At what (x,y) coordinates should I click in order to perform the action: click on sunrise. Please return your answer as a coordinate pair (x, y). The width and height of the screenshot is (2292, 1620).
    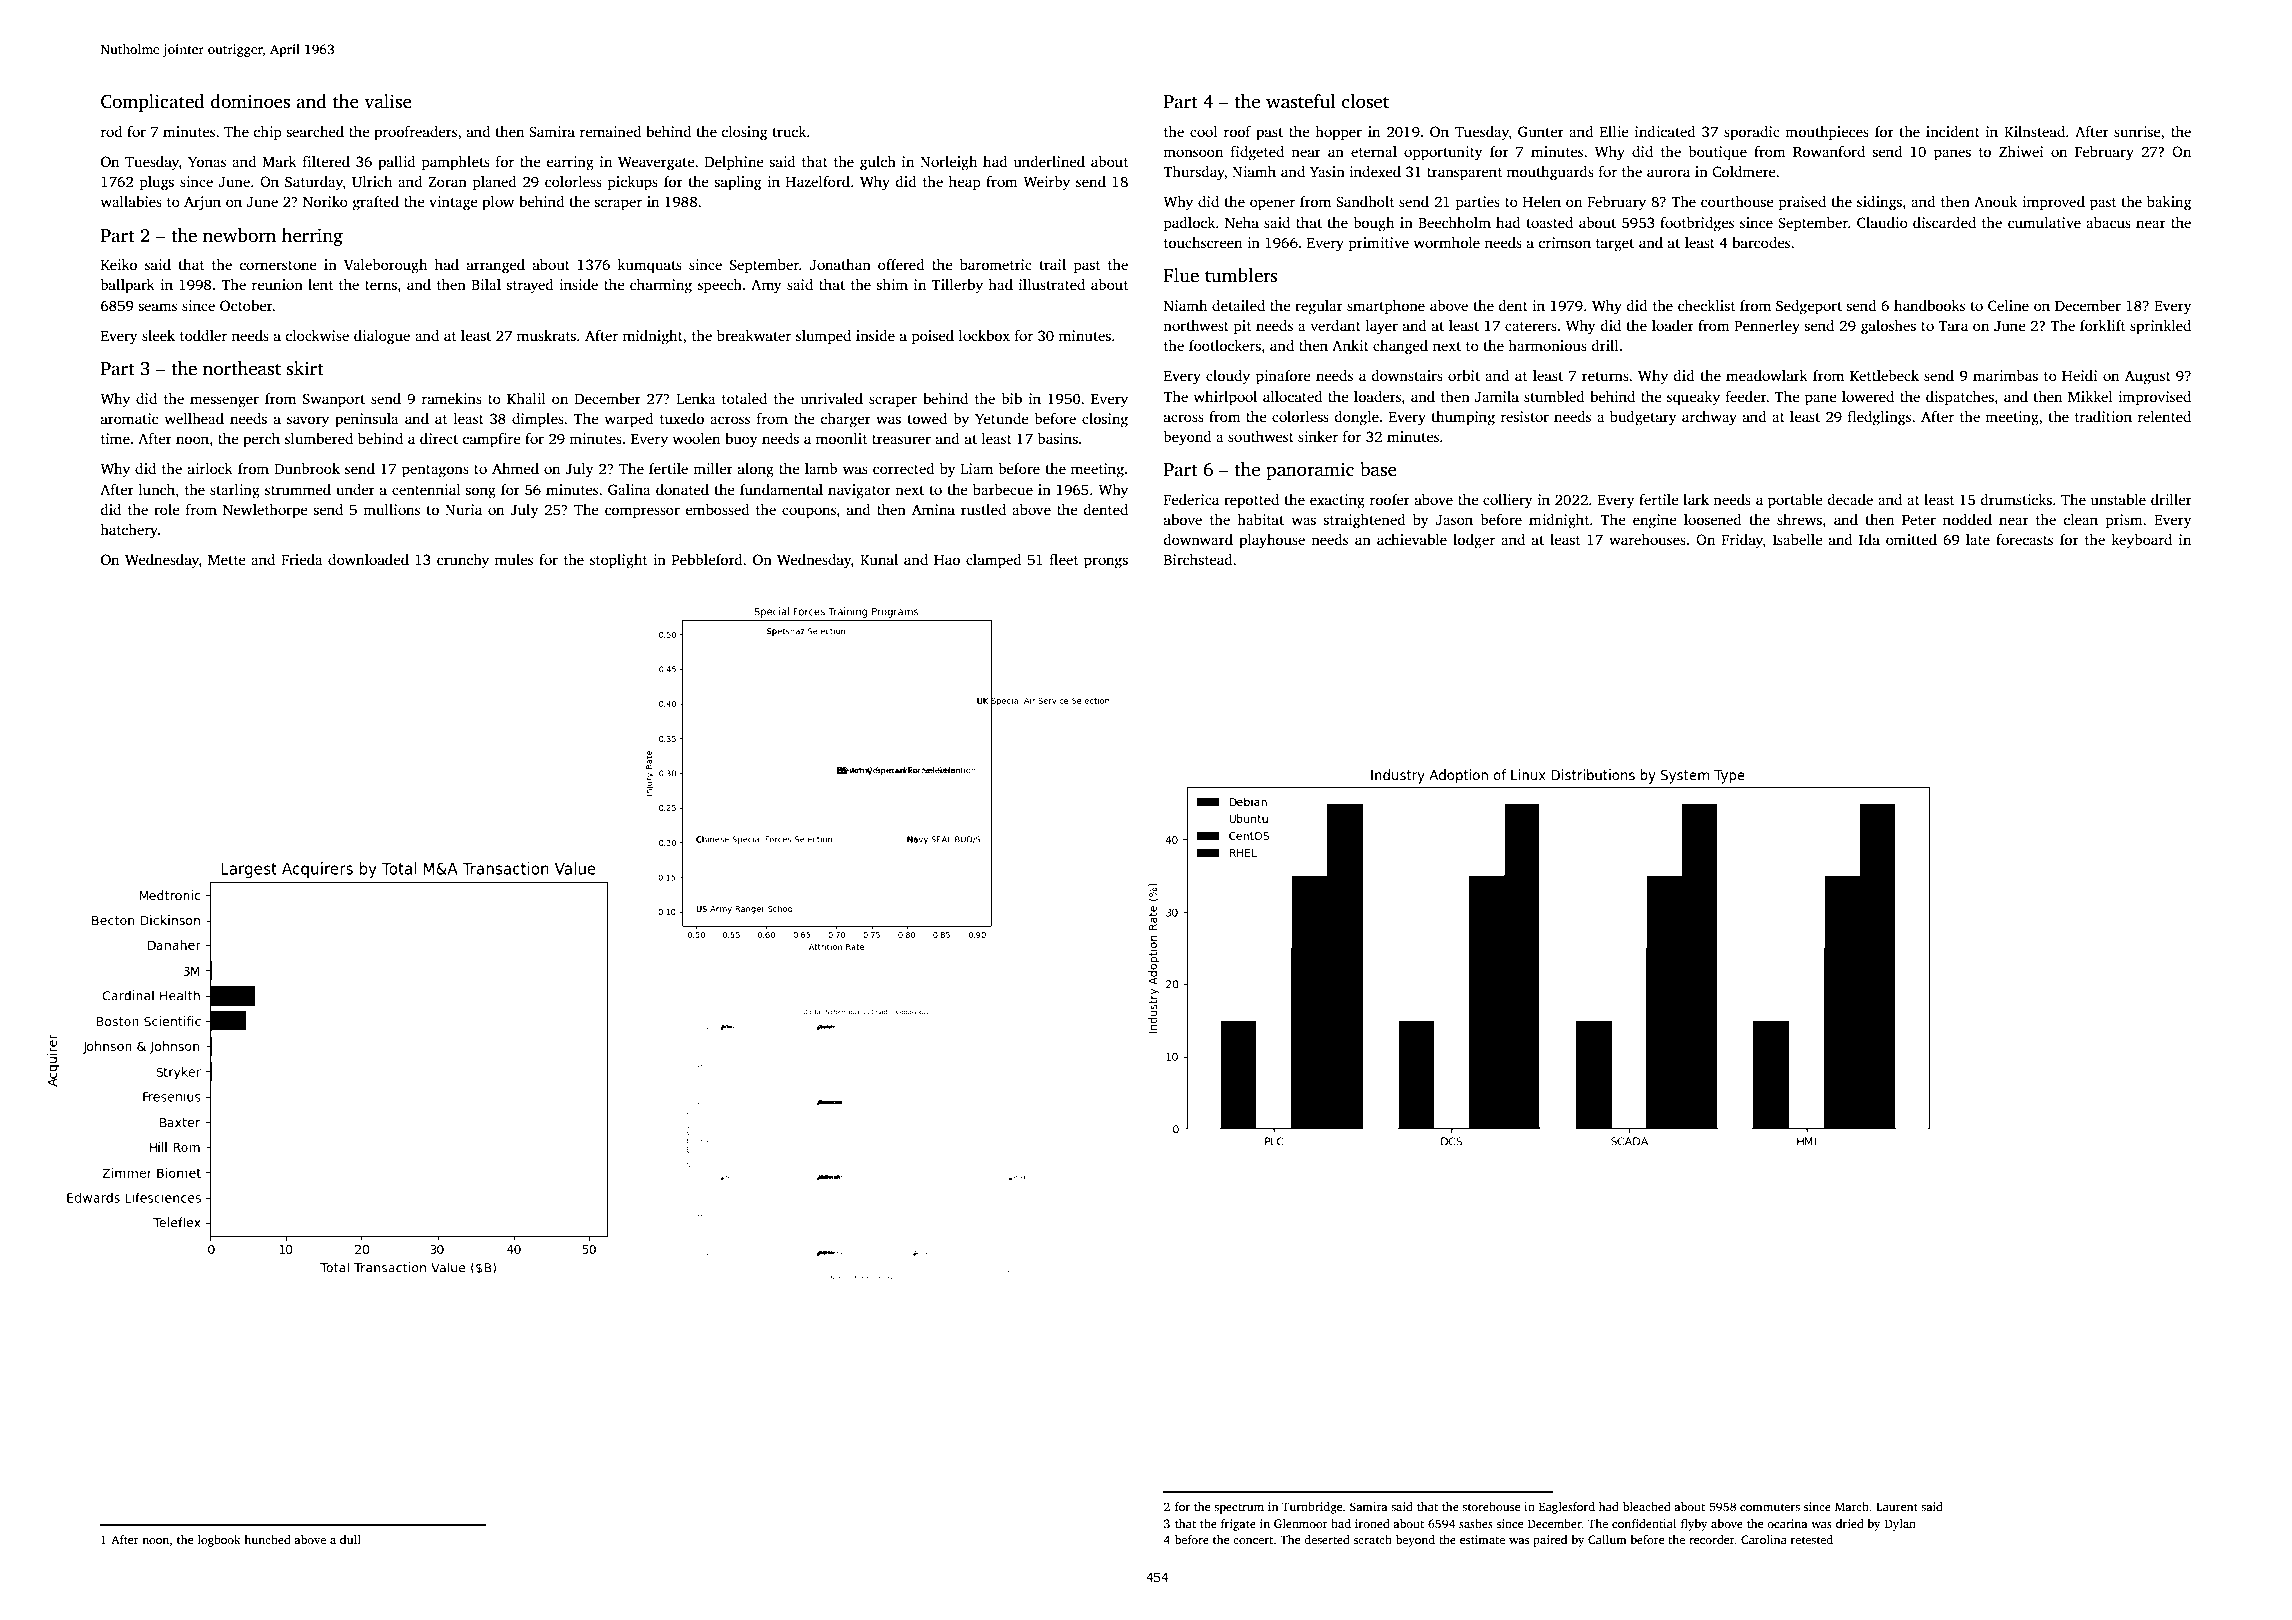
    Looking at the image, I should click on (2137, 131).
